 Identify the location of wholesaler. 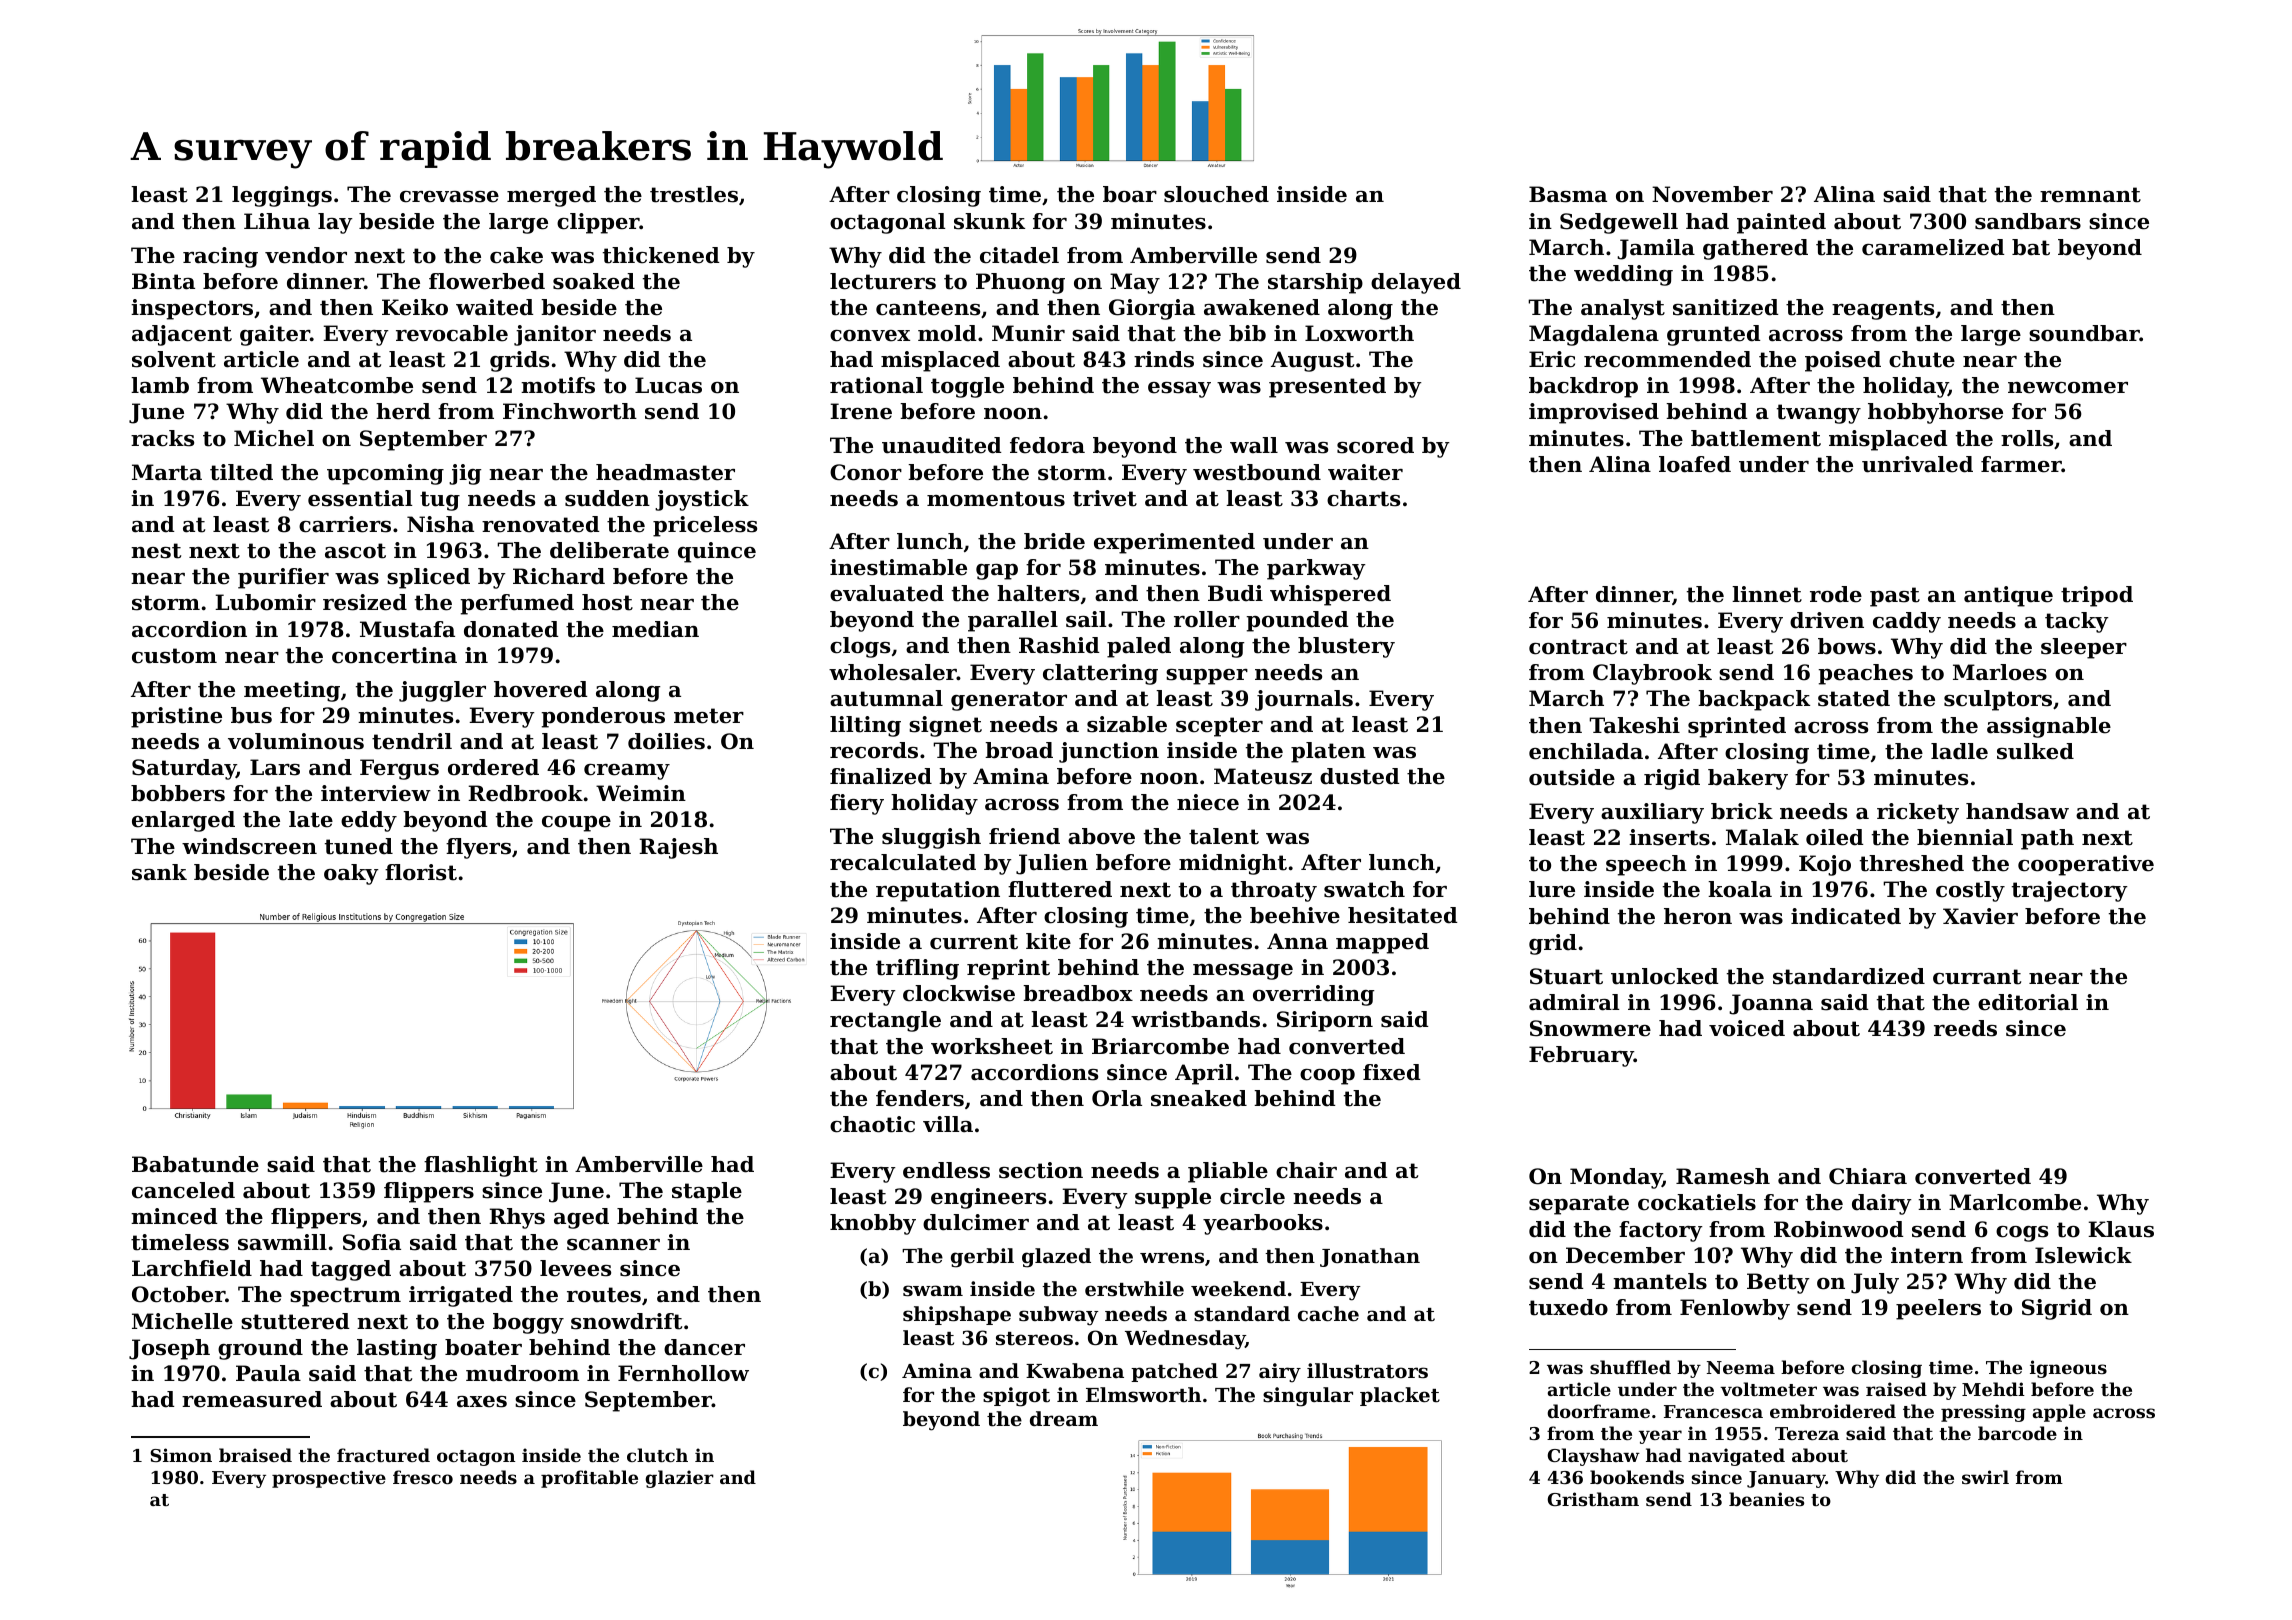
(893, 672).
